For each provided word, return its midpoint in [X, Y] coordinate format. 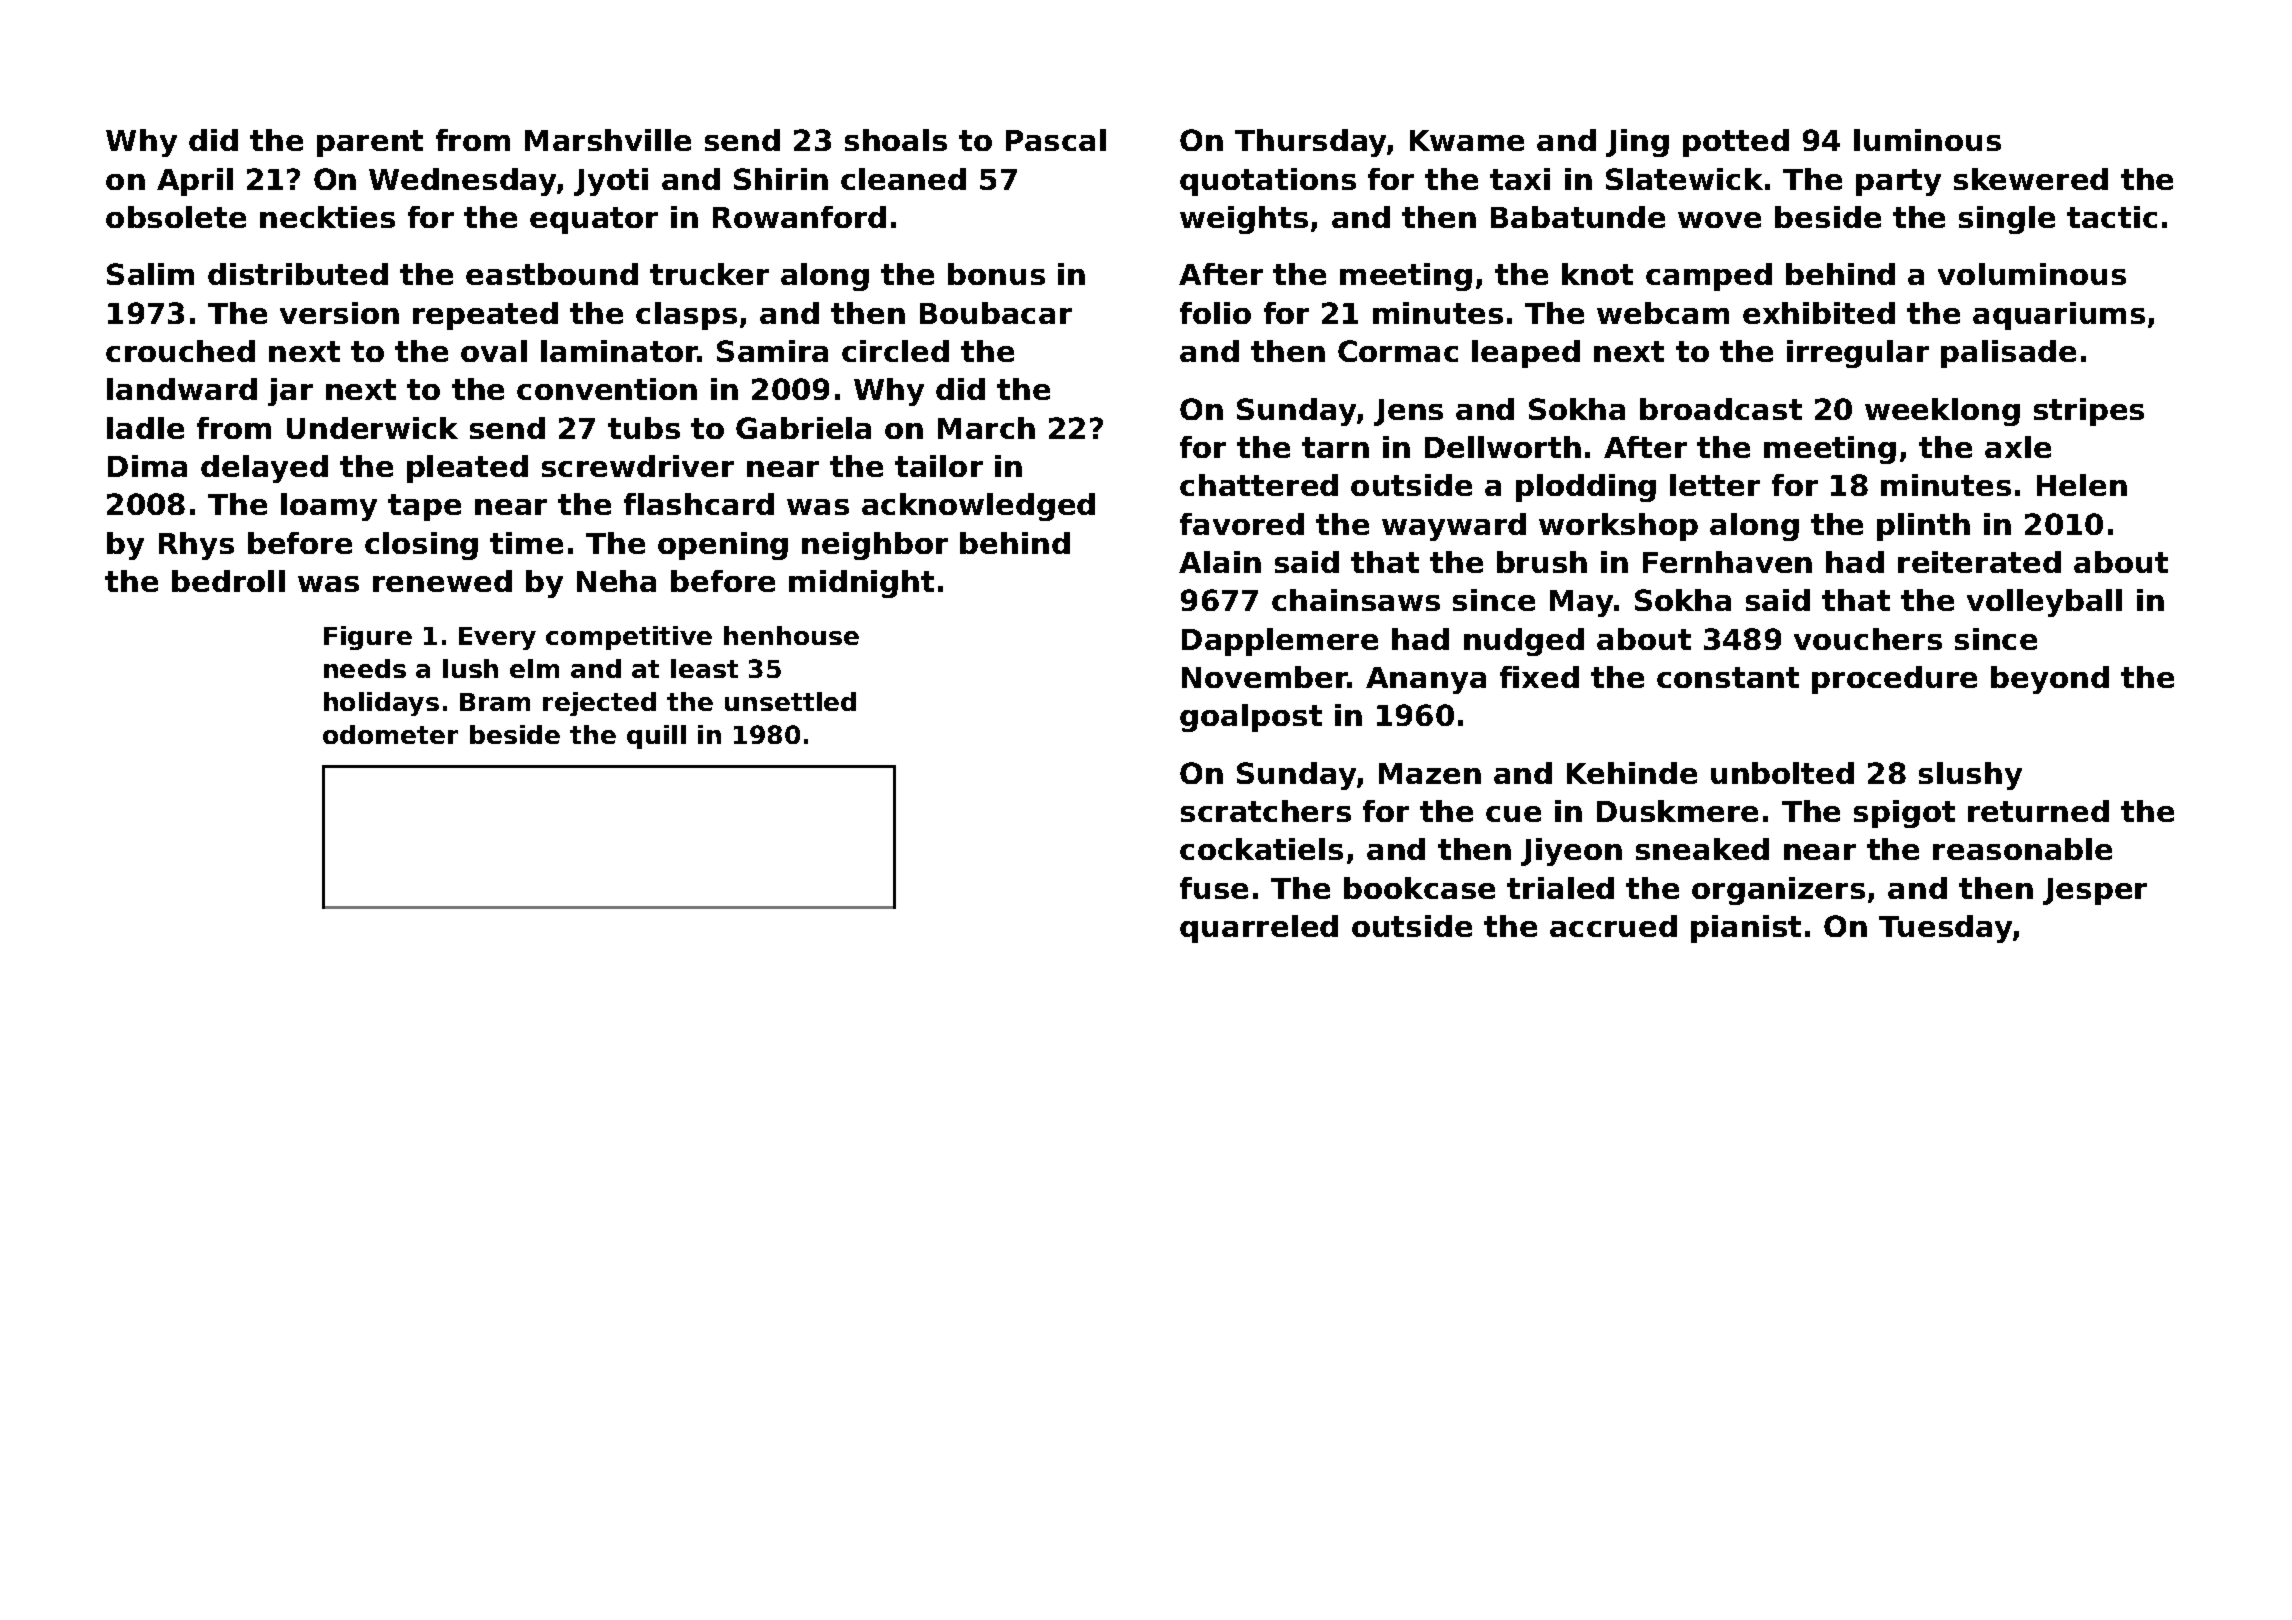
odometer [390, 734]
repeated [485, 316]
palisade [2008, 354]
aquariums [2059, 316]
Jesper [2095, 891]
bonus [996, 274]
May [1581, 603]
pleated [467, 469]
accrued [1613, 926]
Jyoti [611, 182]
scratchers [1266, 811]
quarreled [1259, 929]
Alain [1220, 562]
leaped [1526, 354]
